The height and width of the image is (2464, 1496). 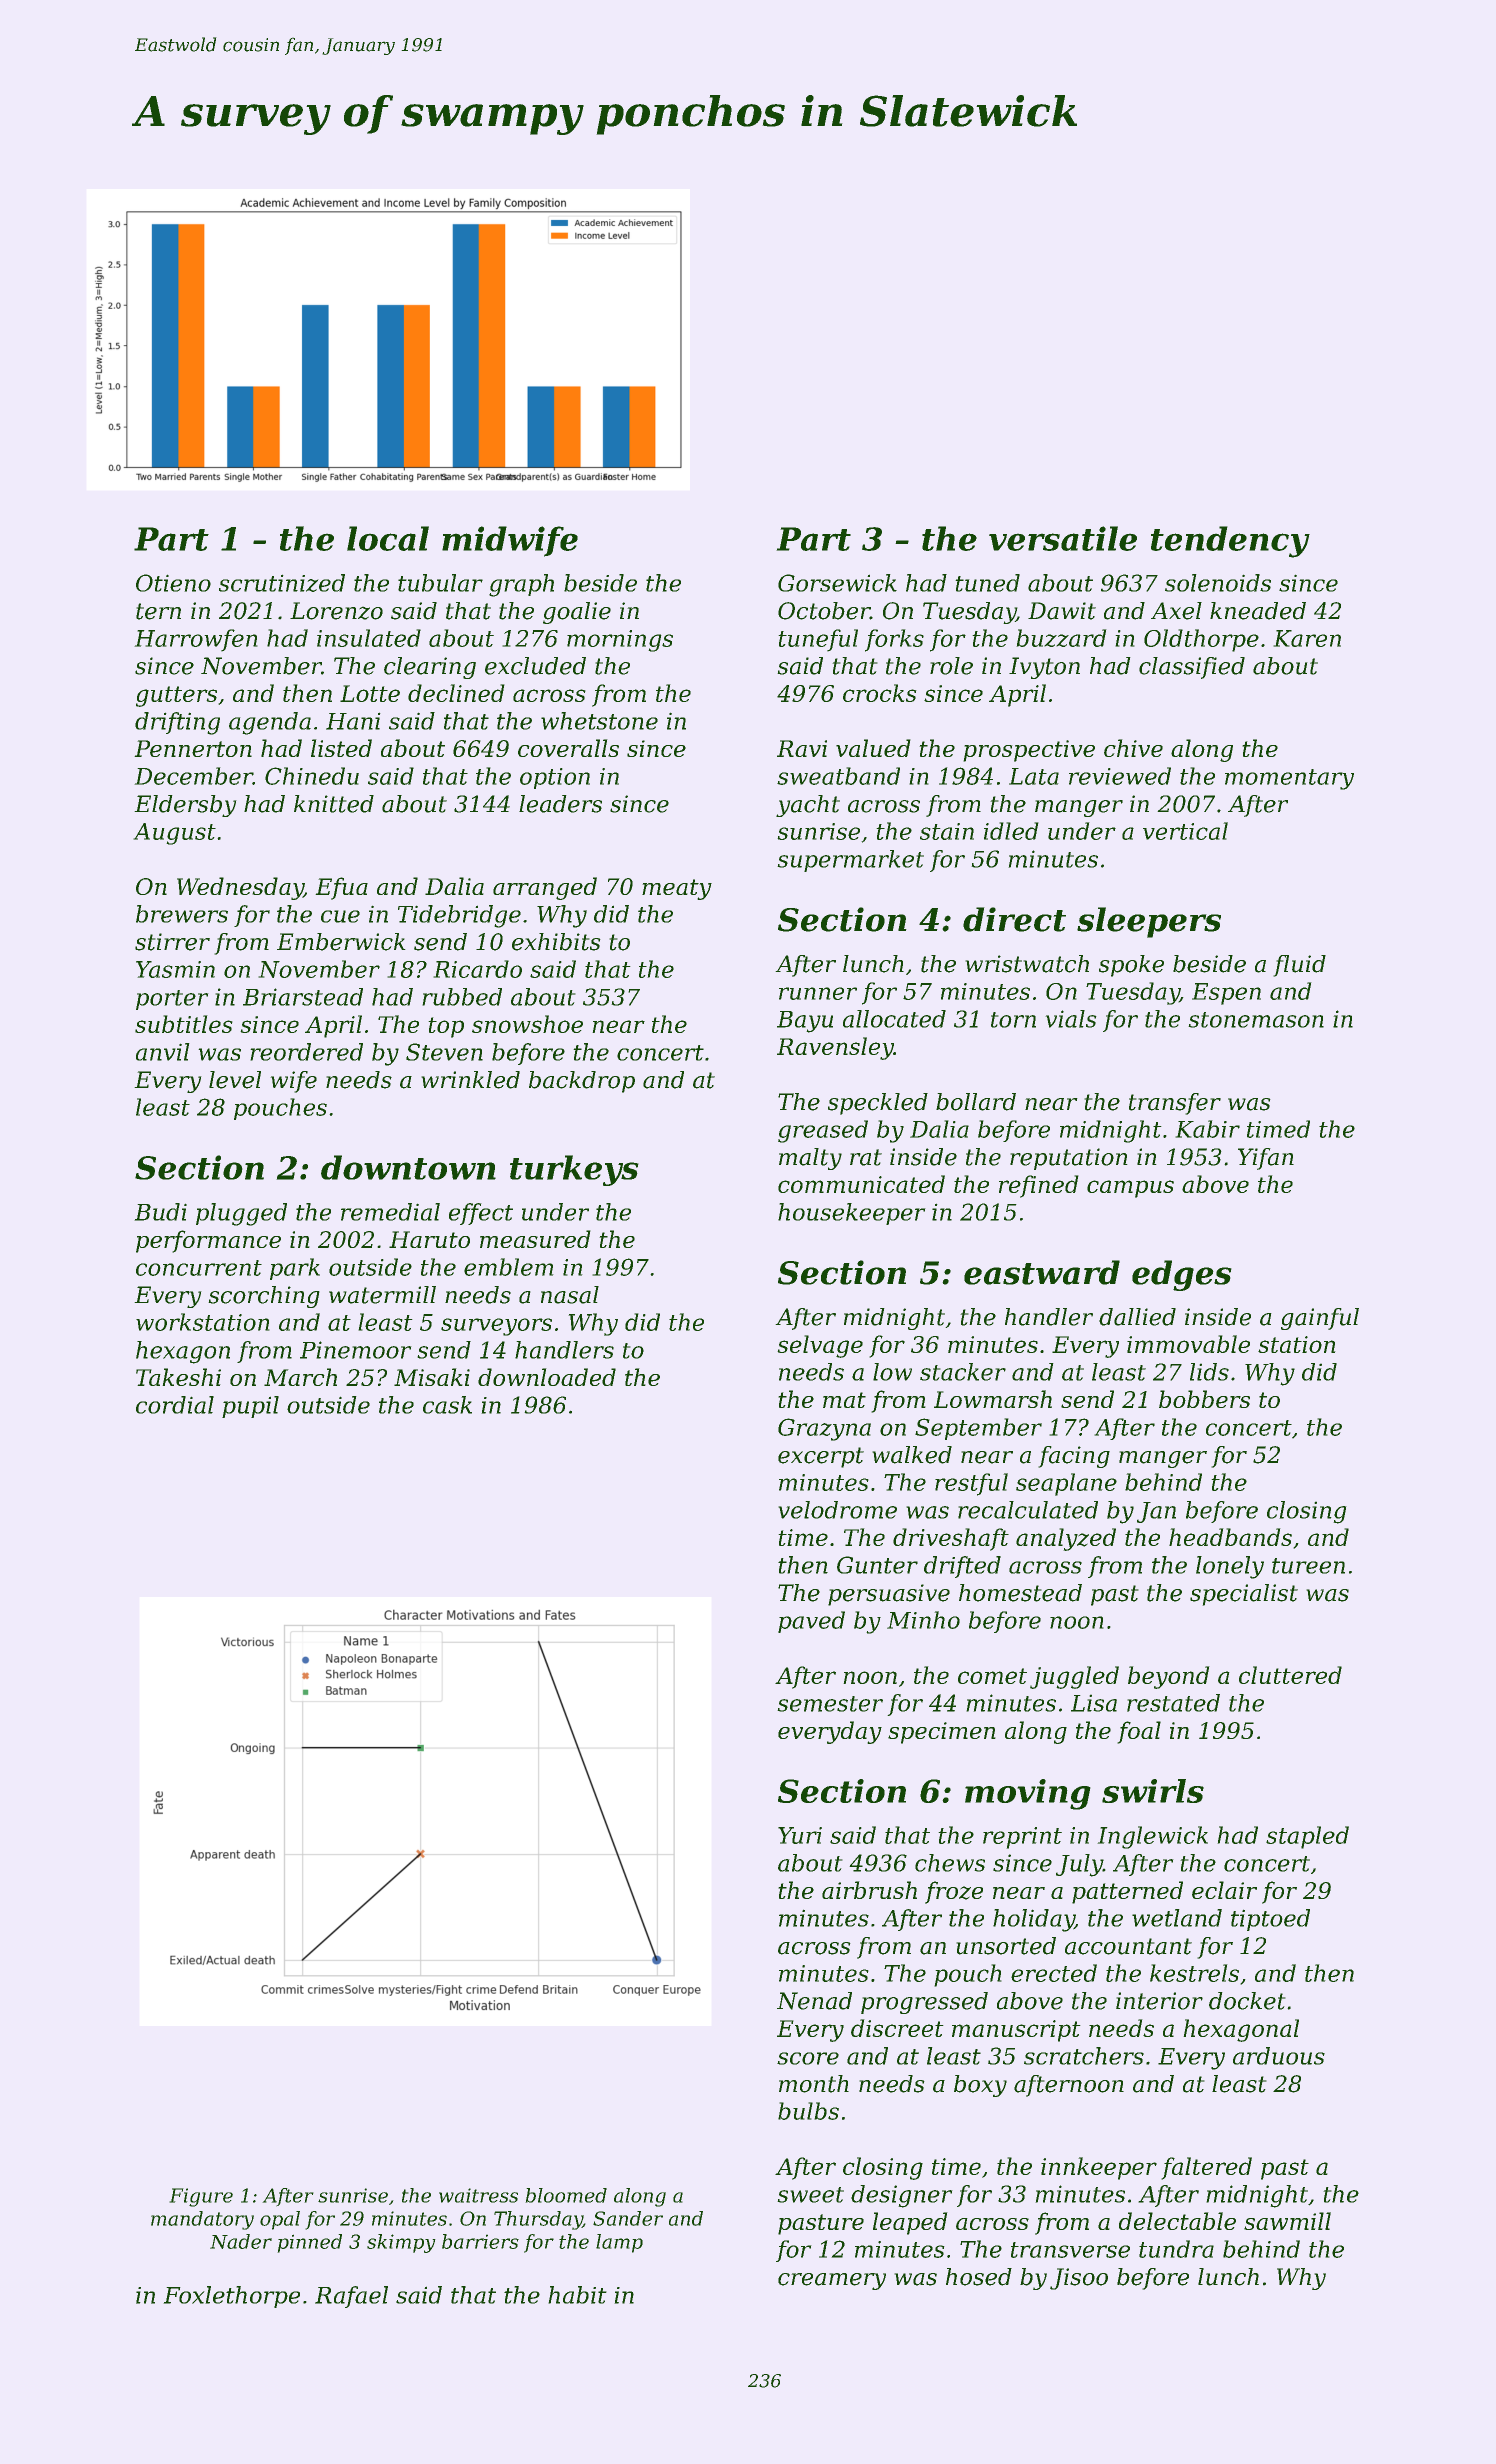 I want to click on swirls, so click(x=1153, y=1791).
